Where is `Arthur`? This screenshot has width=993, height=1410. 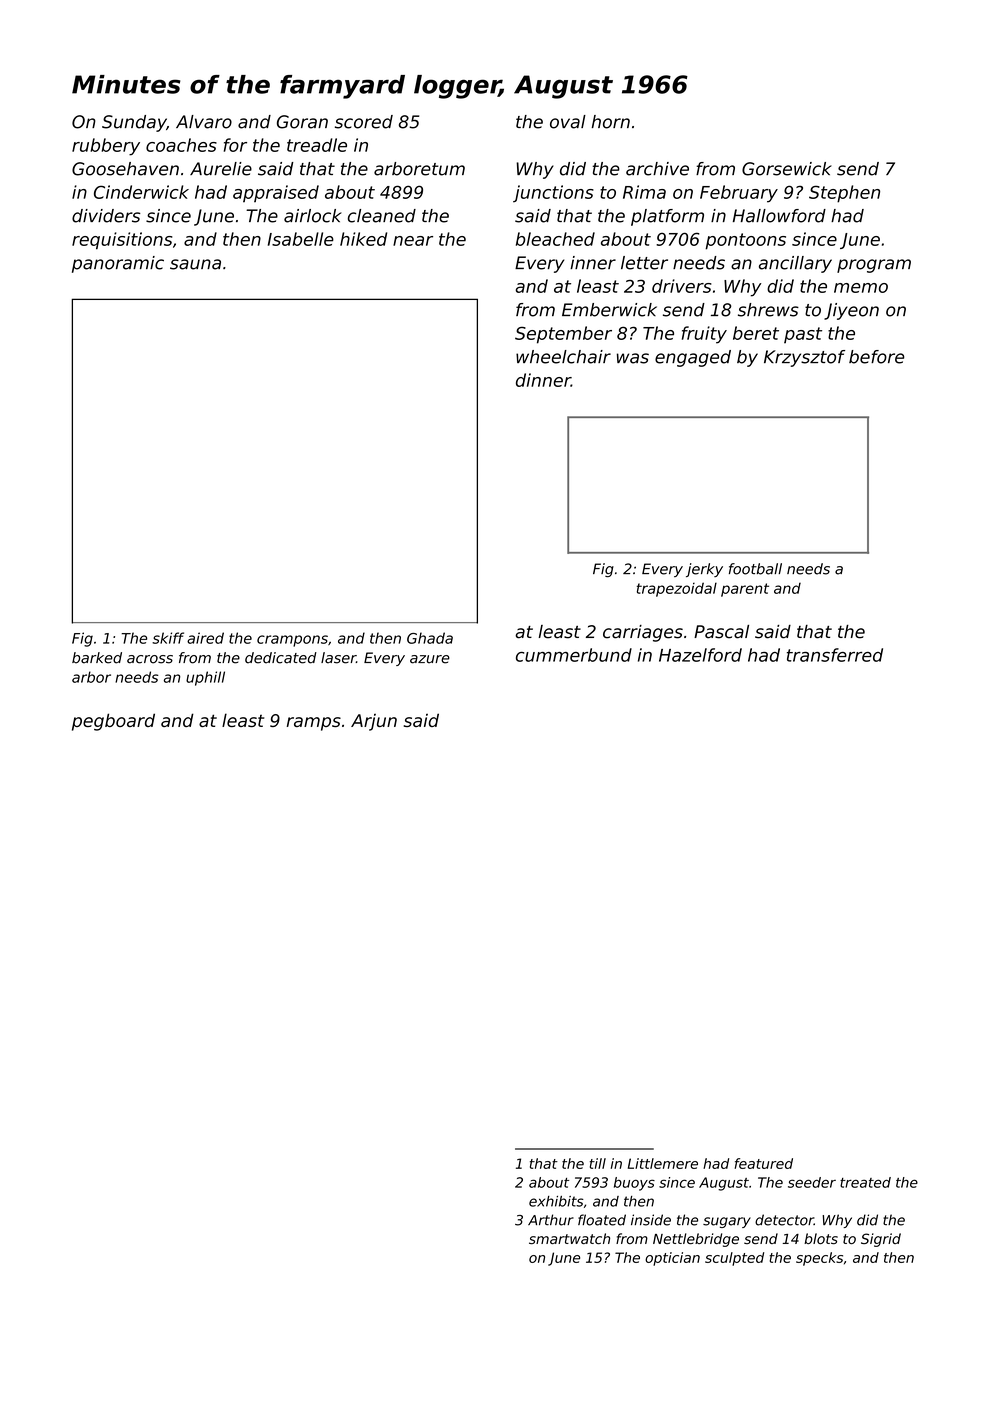
Arthur is located at coordinates (551, 1220).
